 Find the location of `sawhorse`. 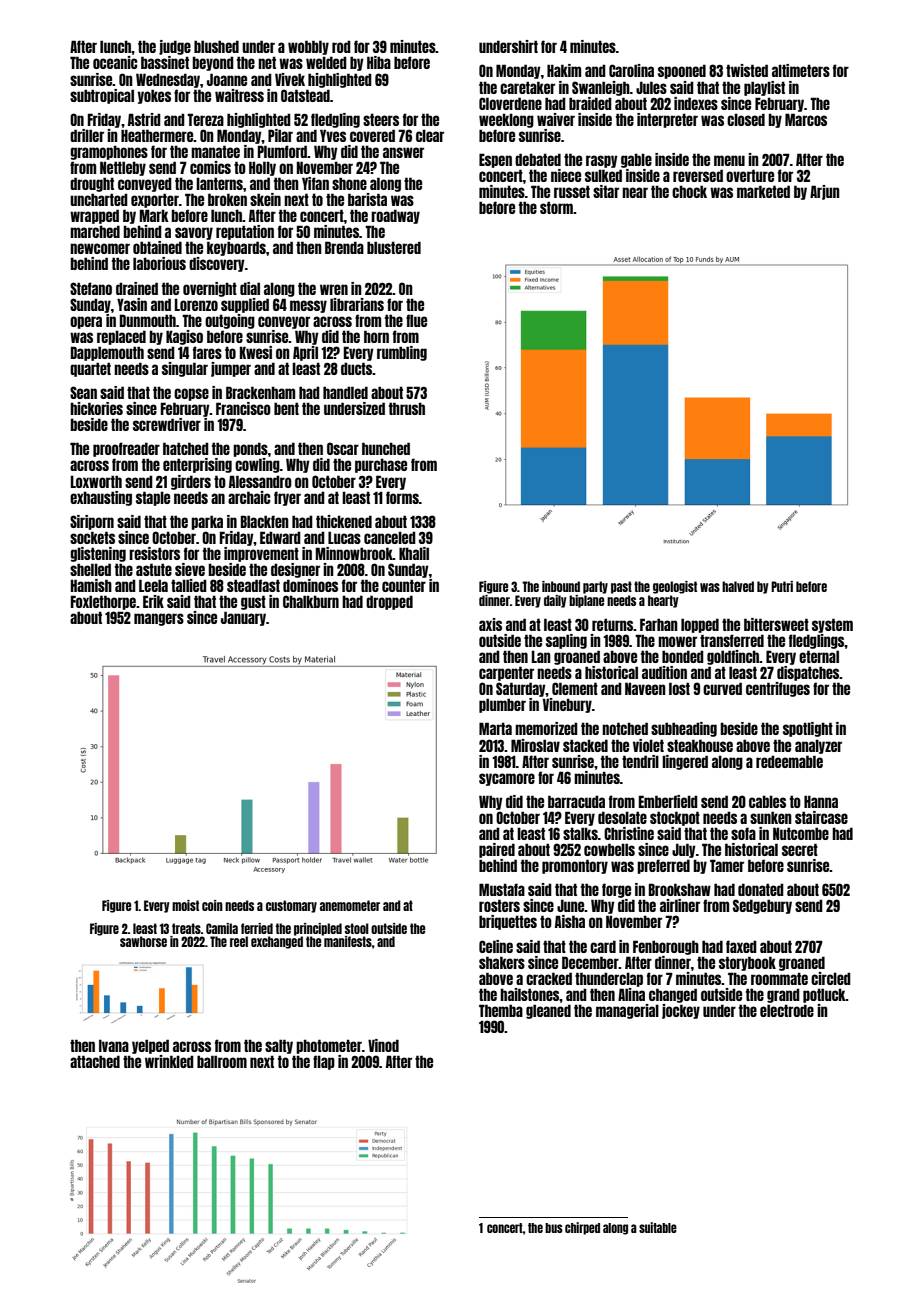

sawhorse is located at coordinates (143, 941).
